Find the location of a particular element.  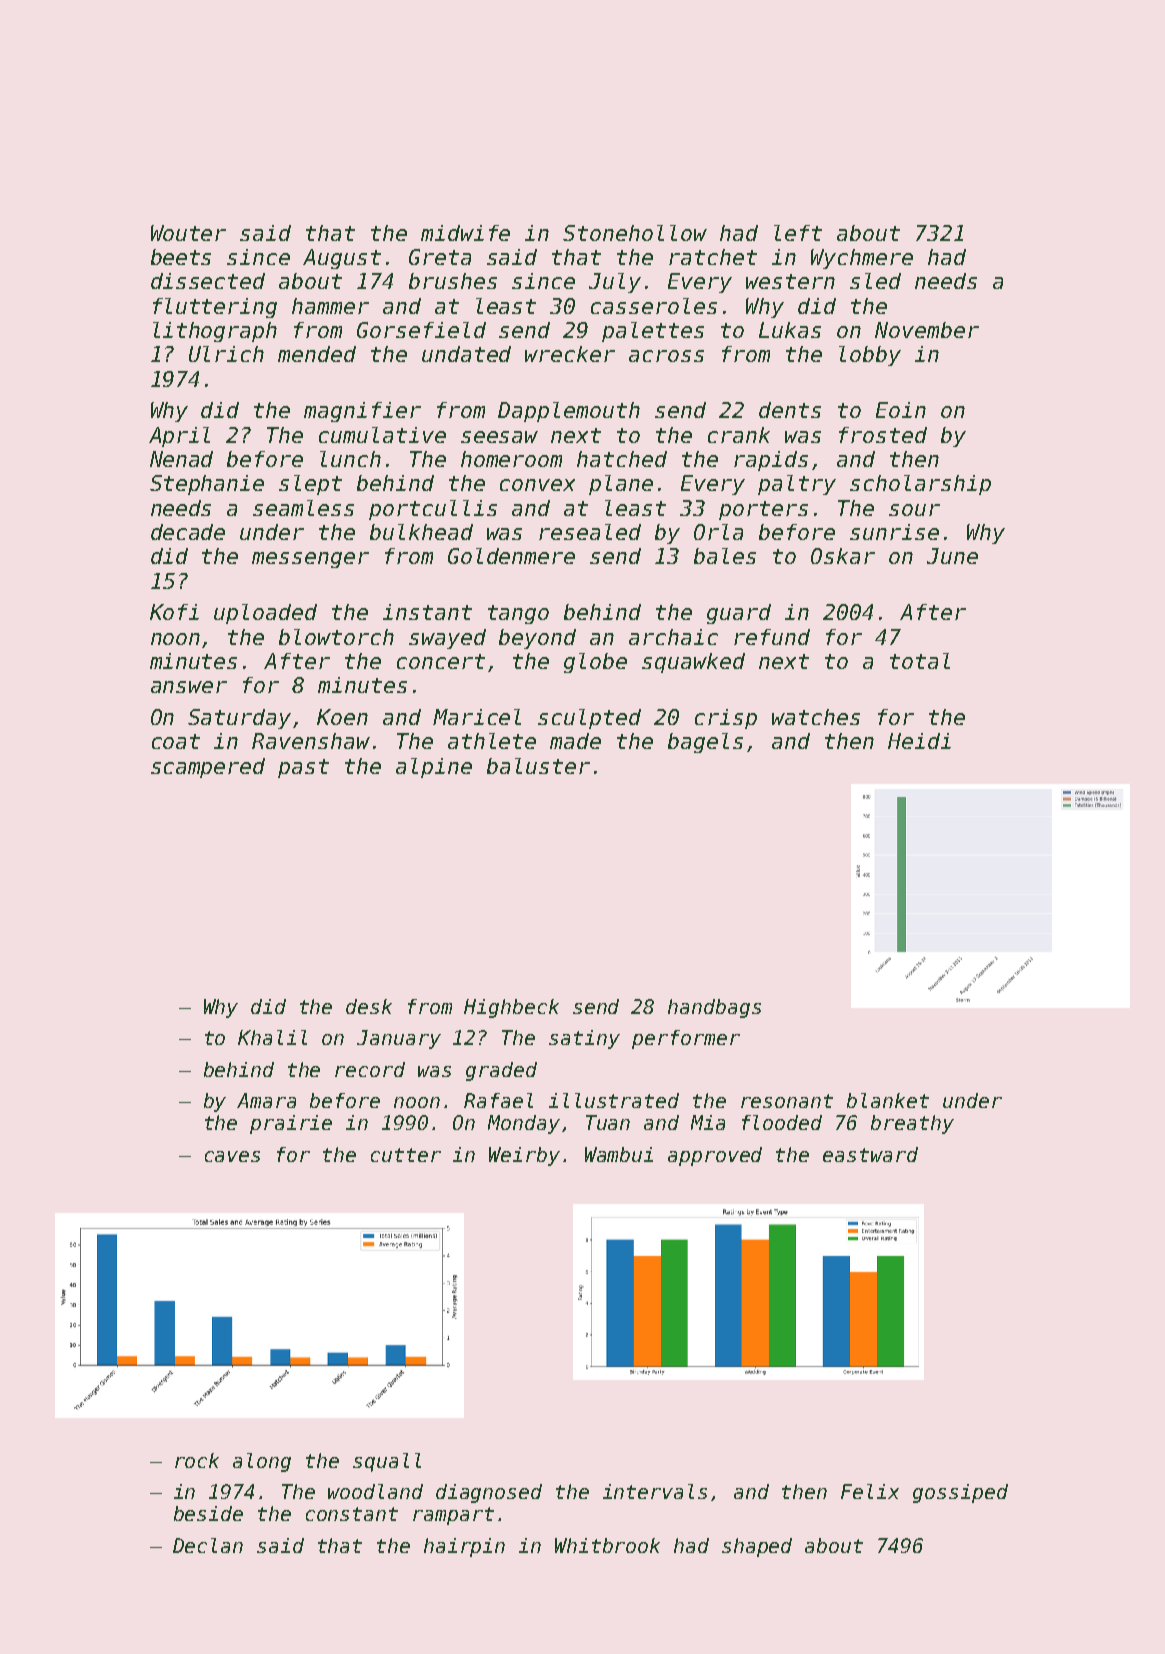

Heidi is located at coordinates (919, 741).
